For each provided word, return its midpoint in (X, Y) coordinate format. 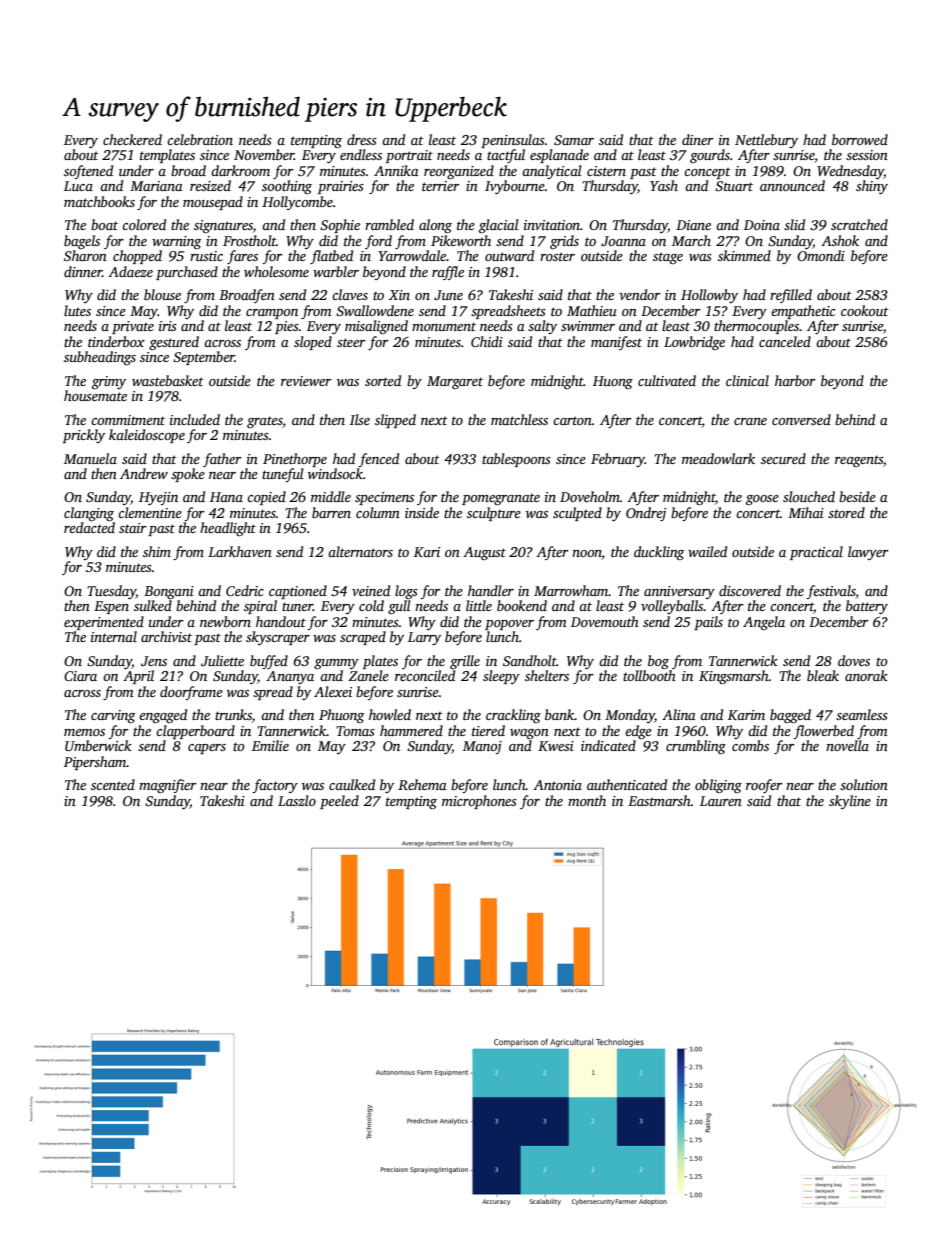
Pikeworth (461, 240)
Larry (424, 638)
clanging (89, 514)
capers (207, 749)
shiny (872, 187)
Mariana (156, 186)
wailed (707, 551)
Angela (764, 623)
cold (371, 605)
